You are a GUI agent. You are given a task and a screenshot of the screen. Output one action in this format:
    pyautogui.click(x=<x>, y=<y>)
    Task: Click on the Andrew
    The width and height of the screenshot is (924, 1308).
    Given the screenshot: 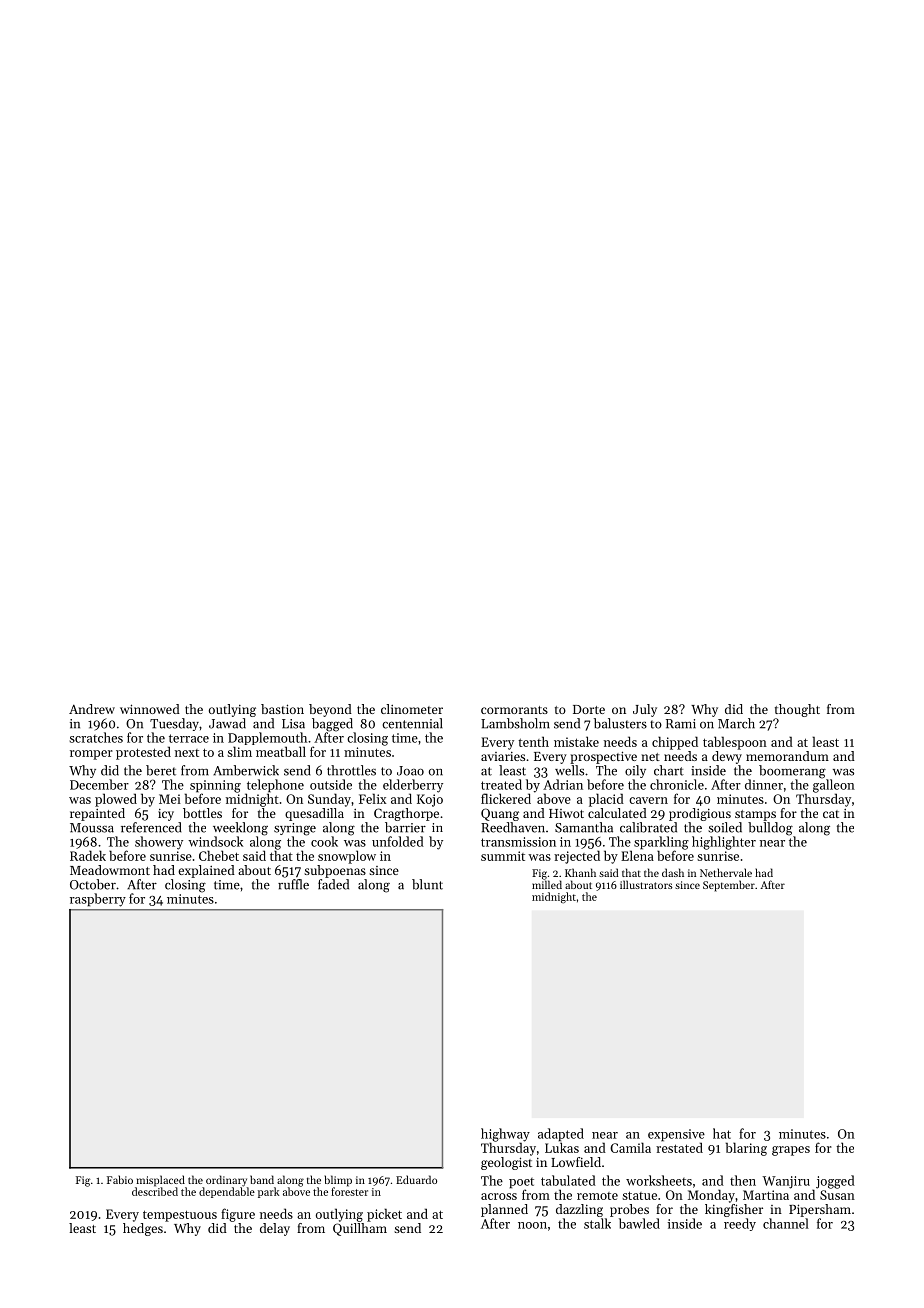 What is the action you would take?
    pyautogui.click(x=92, y=709)
